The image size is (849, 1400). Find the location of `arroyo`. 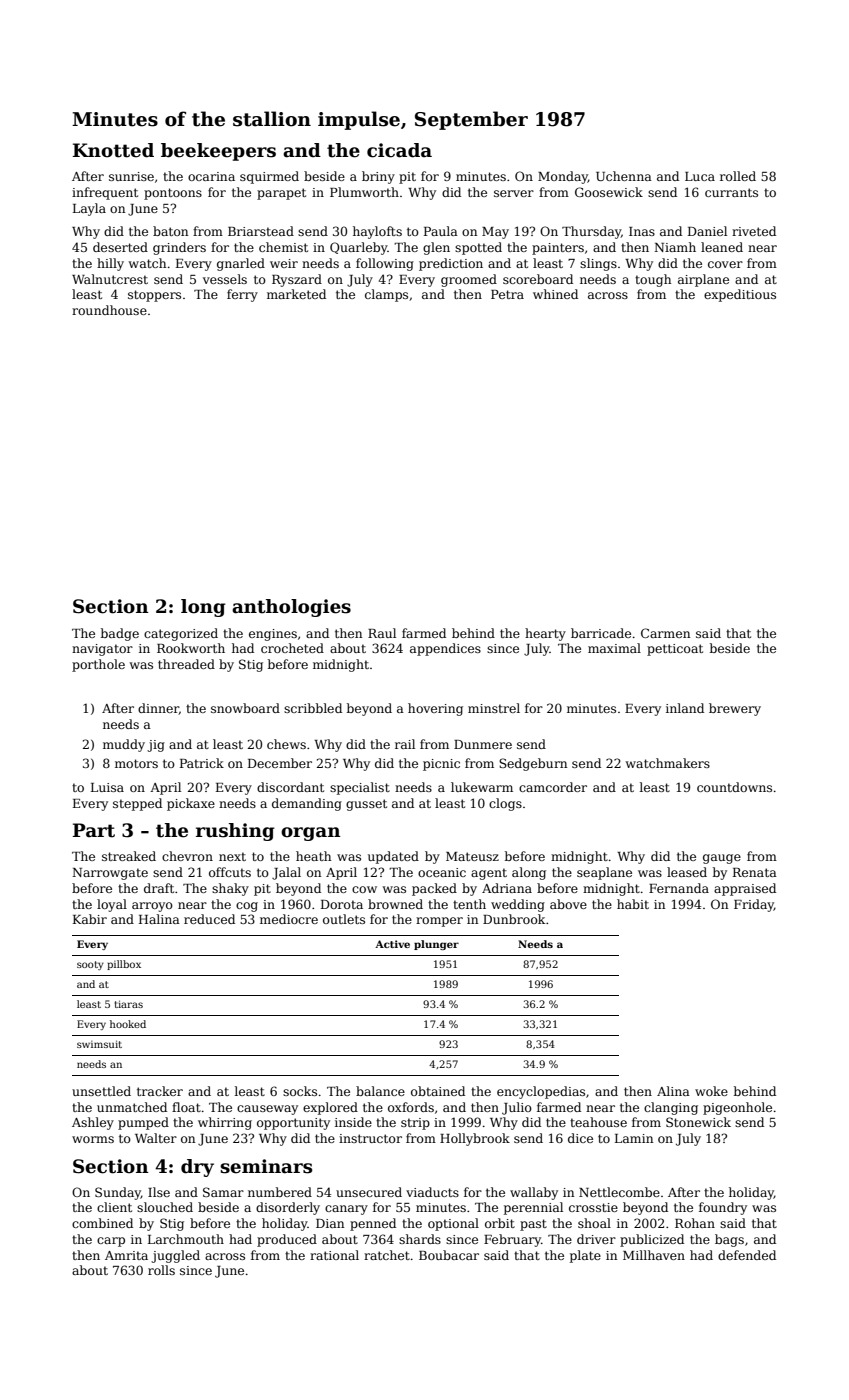

arroyo is located at coordinates (152, 907).
